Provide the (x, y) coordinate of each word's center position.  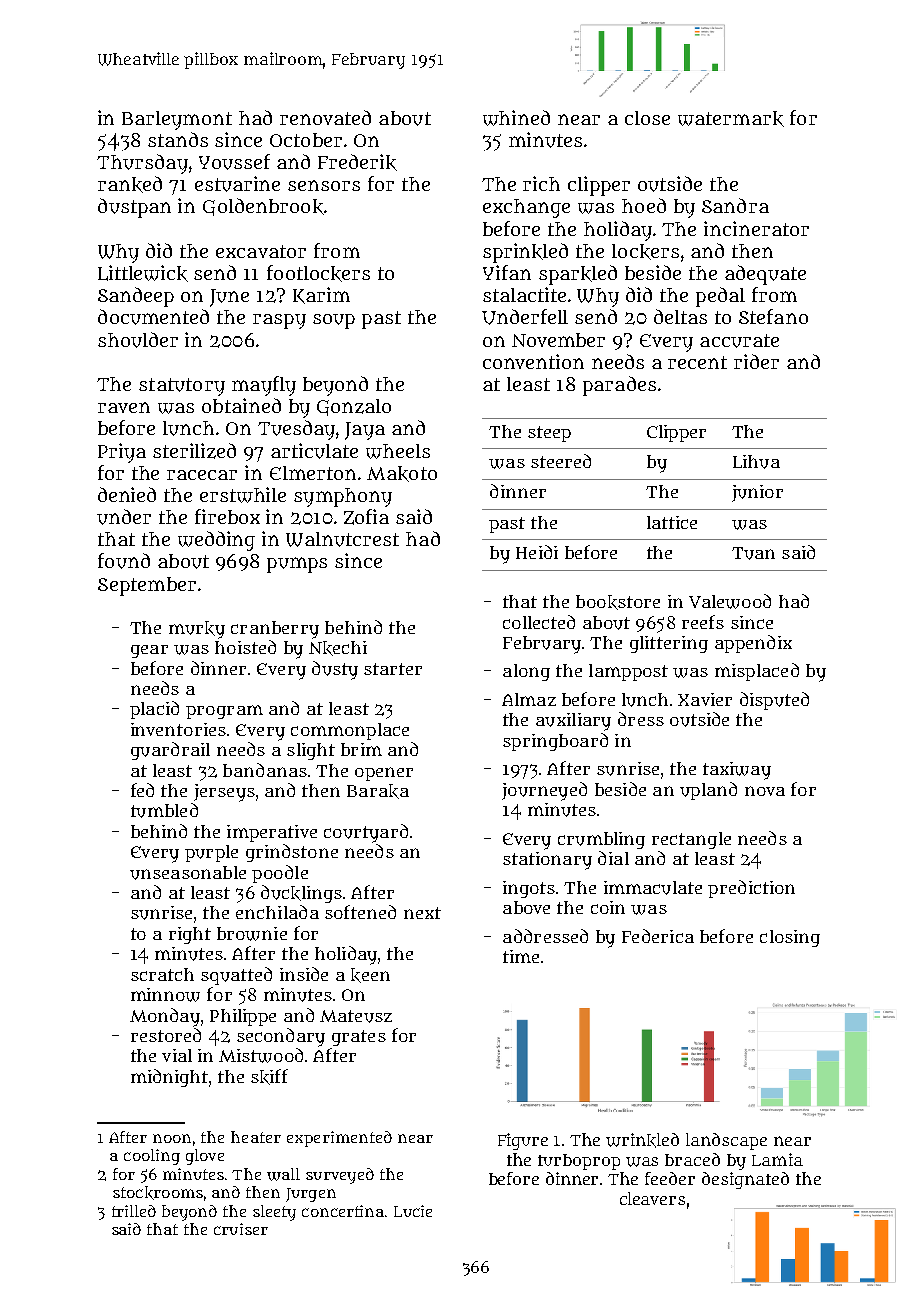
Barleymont (177, 120)
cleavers (652, 1198)
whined (516, 118)
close (647, 118)
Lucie (413, 1211)
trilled (134, 1211)
